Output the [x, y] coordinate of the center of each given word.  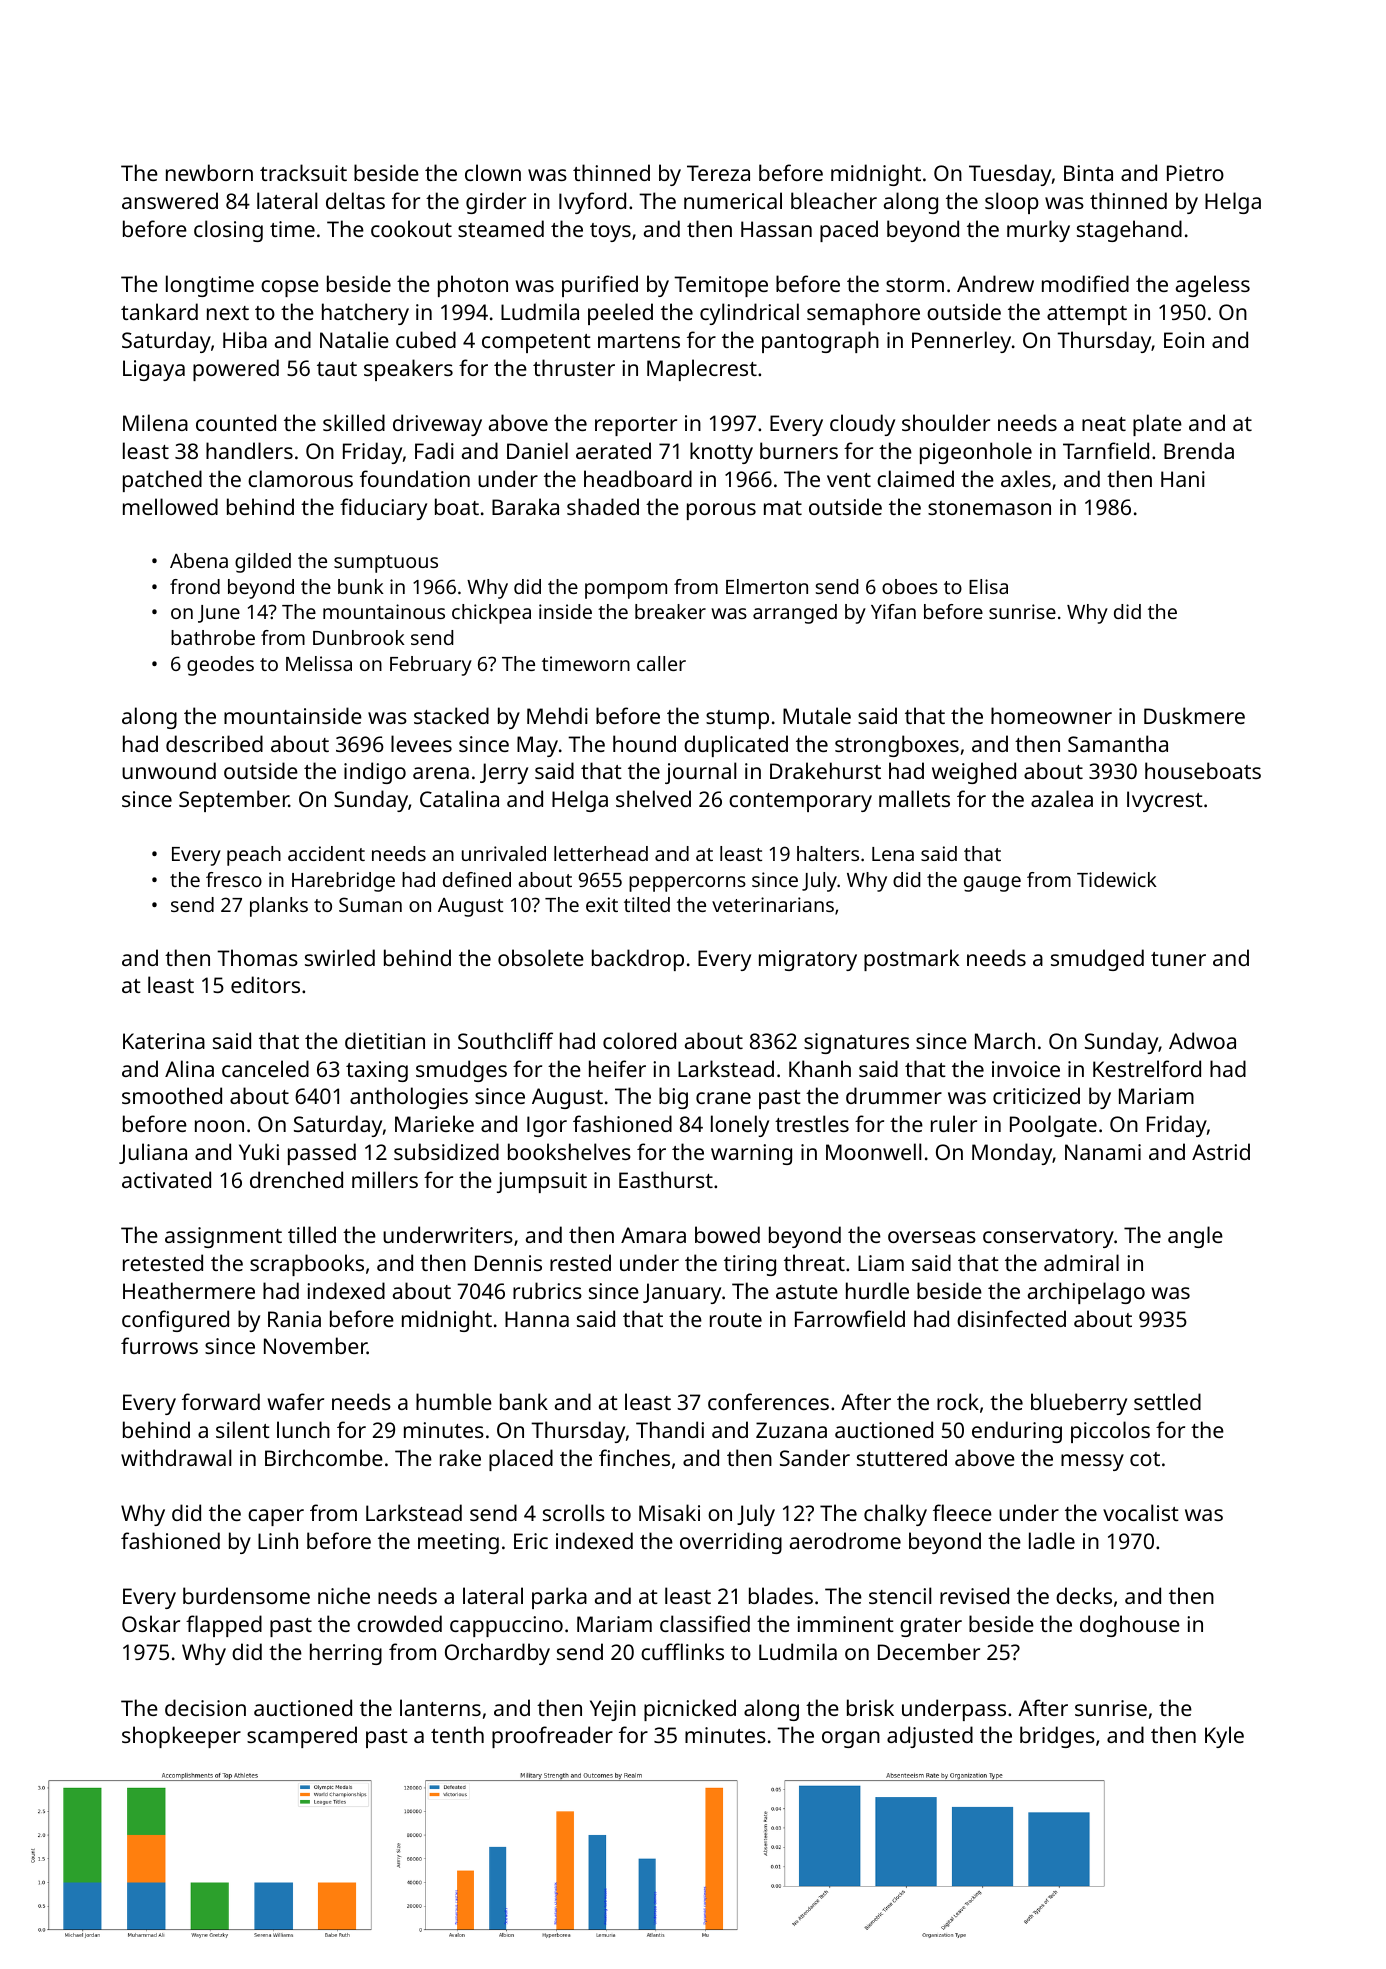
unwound [169, 770]
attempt [1087, 315]
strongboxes [897, 746]
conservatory [1048, 1238]
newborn [209, 172]
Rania [294, 1319]
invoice [1026, 1069]
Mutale [817, 715]
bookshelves [569, 1151]
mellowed [170, 506]
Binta [1088, 173]
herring [346, 1654]
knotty [721, 453]
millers [385, 1179]
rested [580, 1262]
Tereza [718, 173]
